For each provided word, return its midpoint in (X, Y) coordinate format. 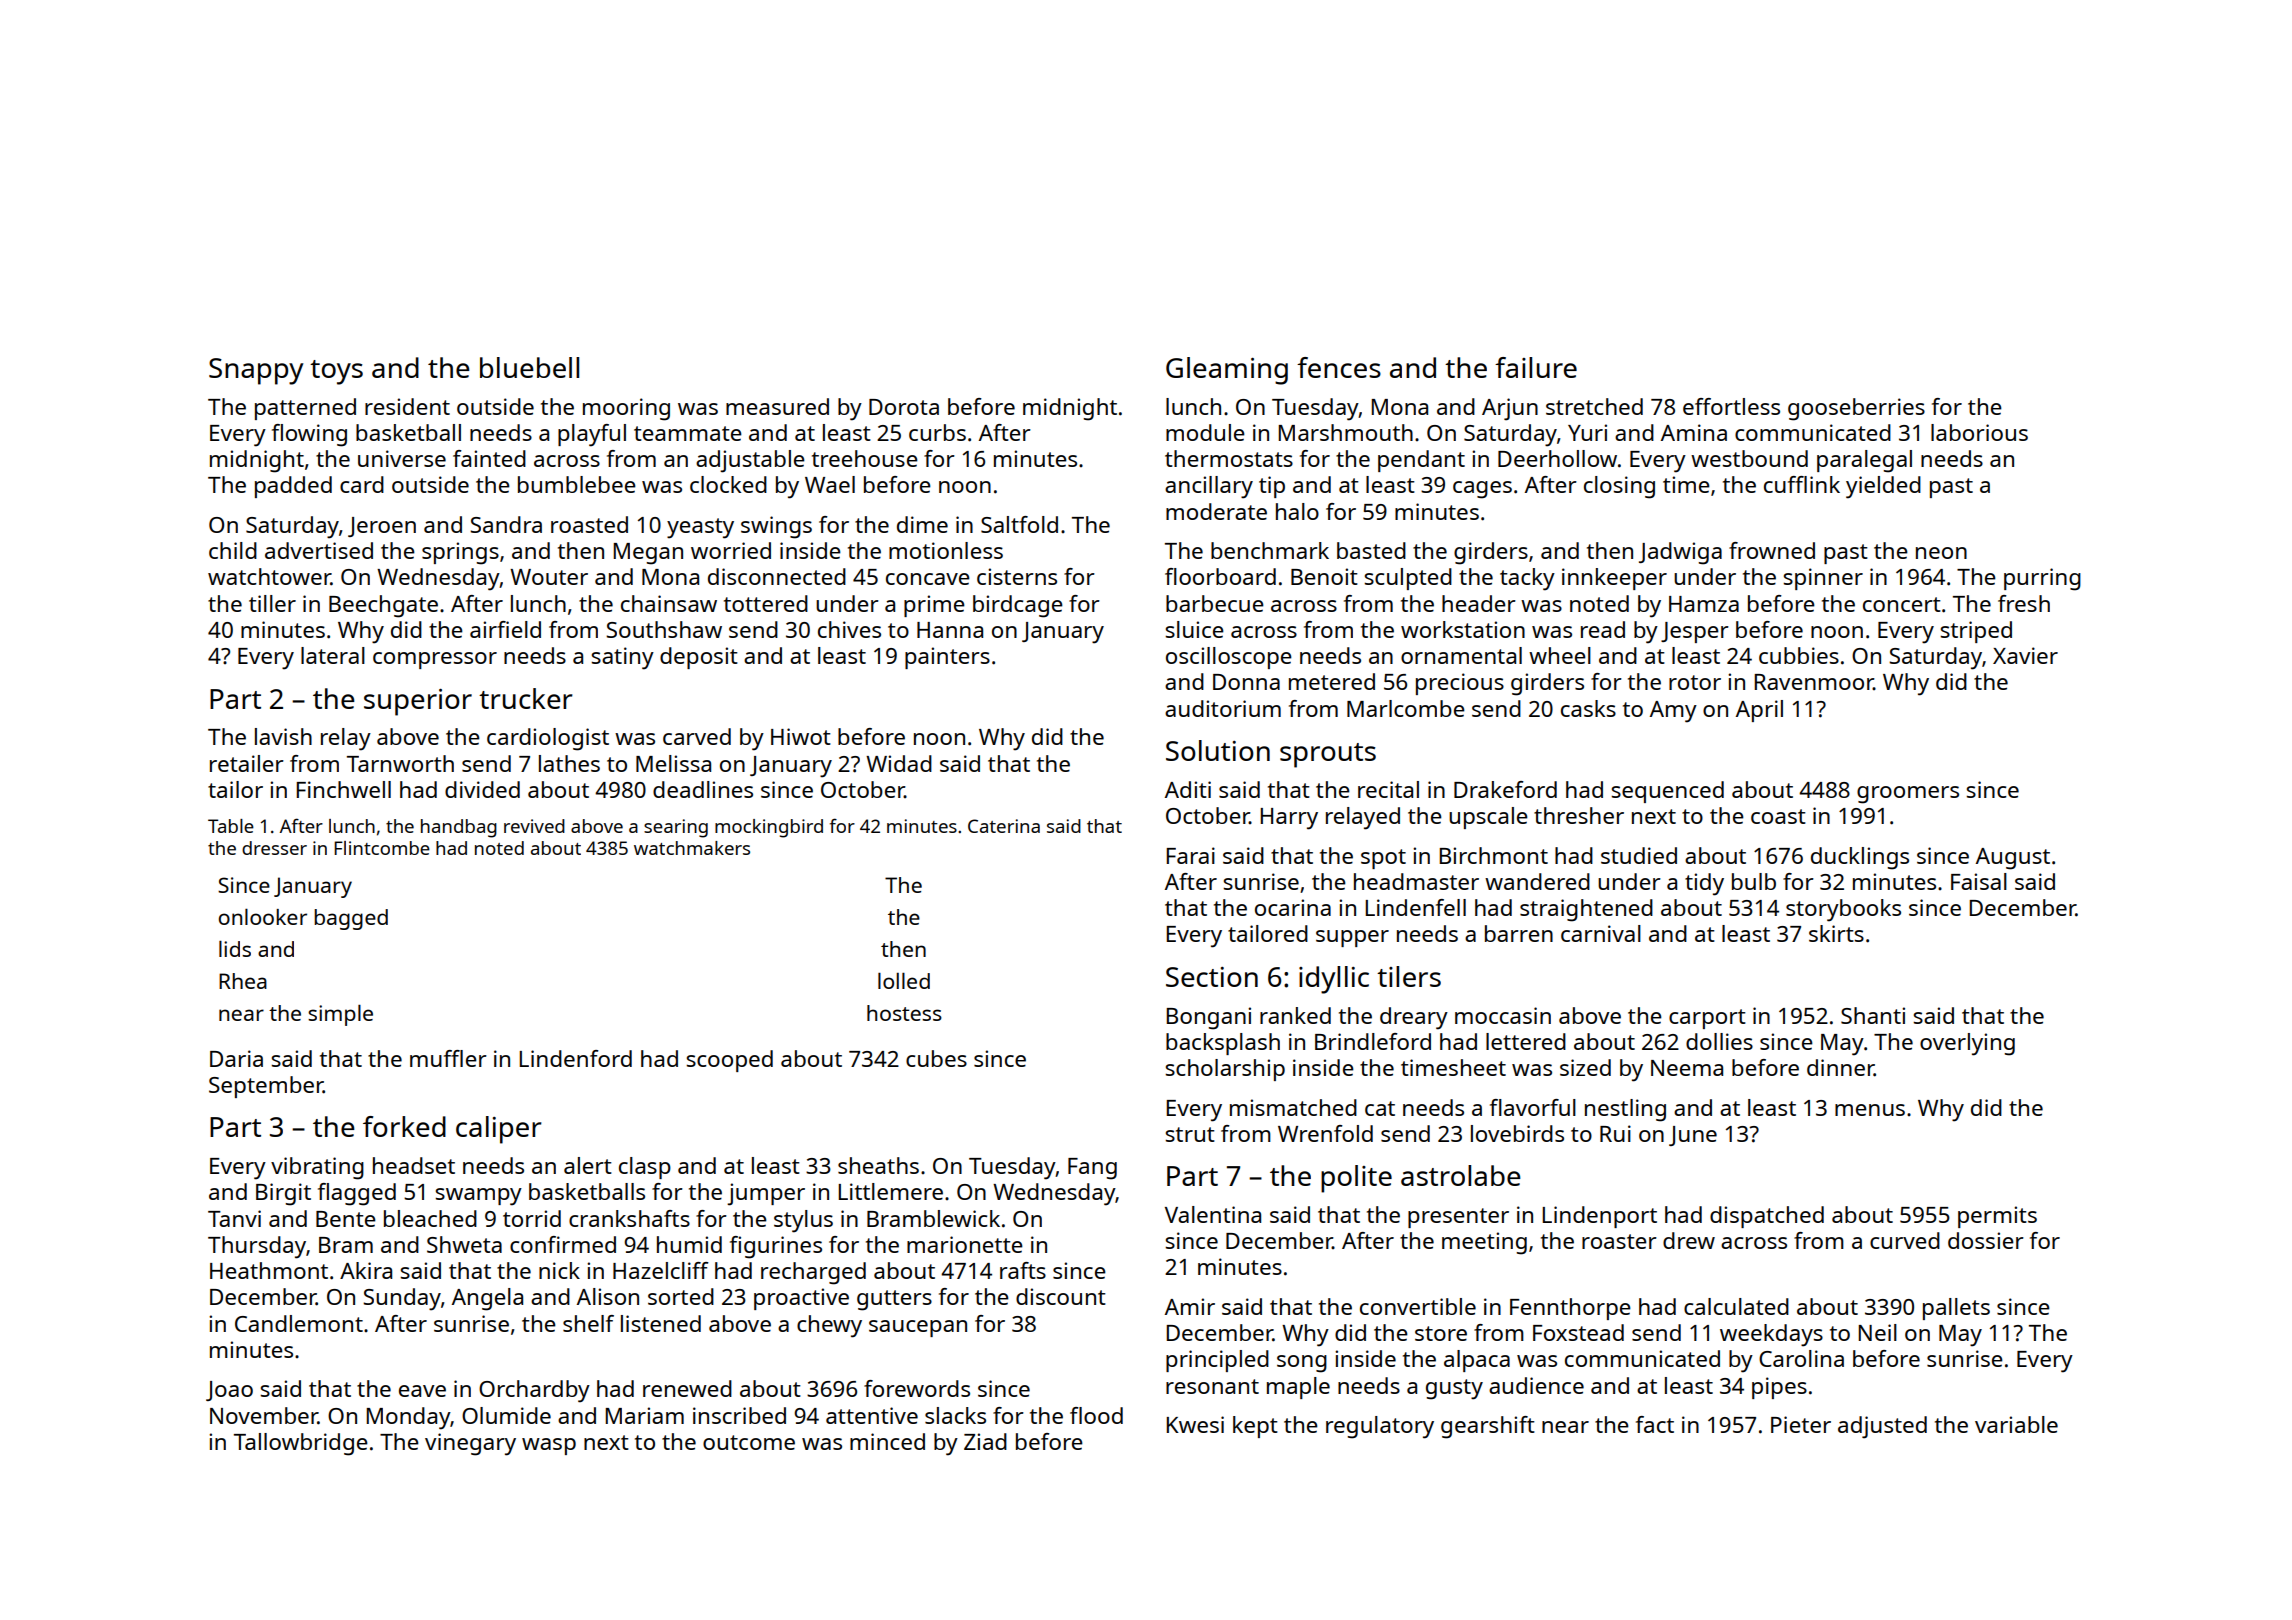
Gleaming (1227, 371)
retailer (247, 763)
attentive (872, 1415)
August (2013, 859)
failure (1536, 367)
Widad (899, 763)
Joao (229, 1391)
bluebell (529, 367)
